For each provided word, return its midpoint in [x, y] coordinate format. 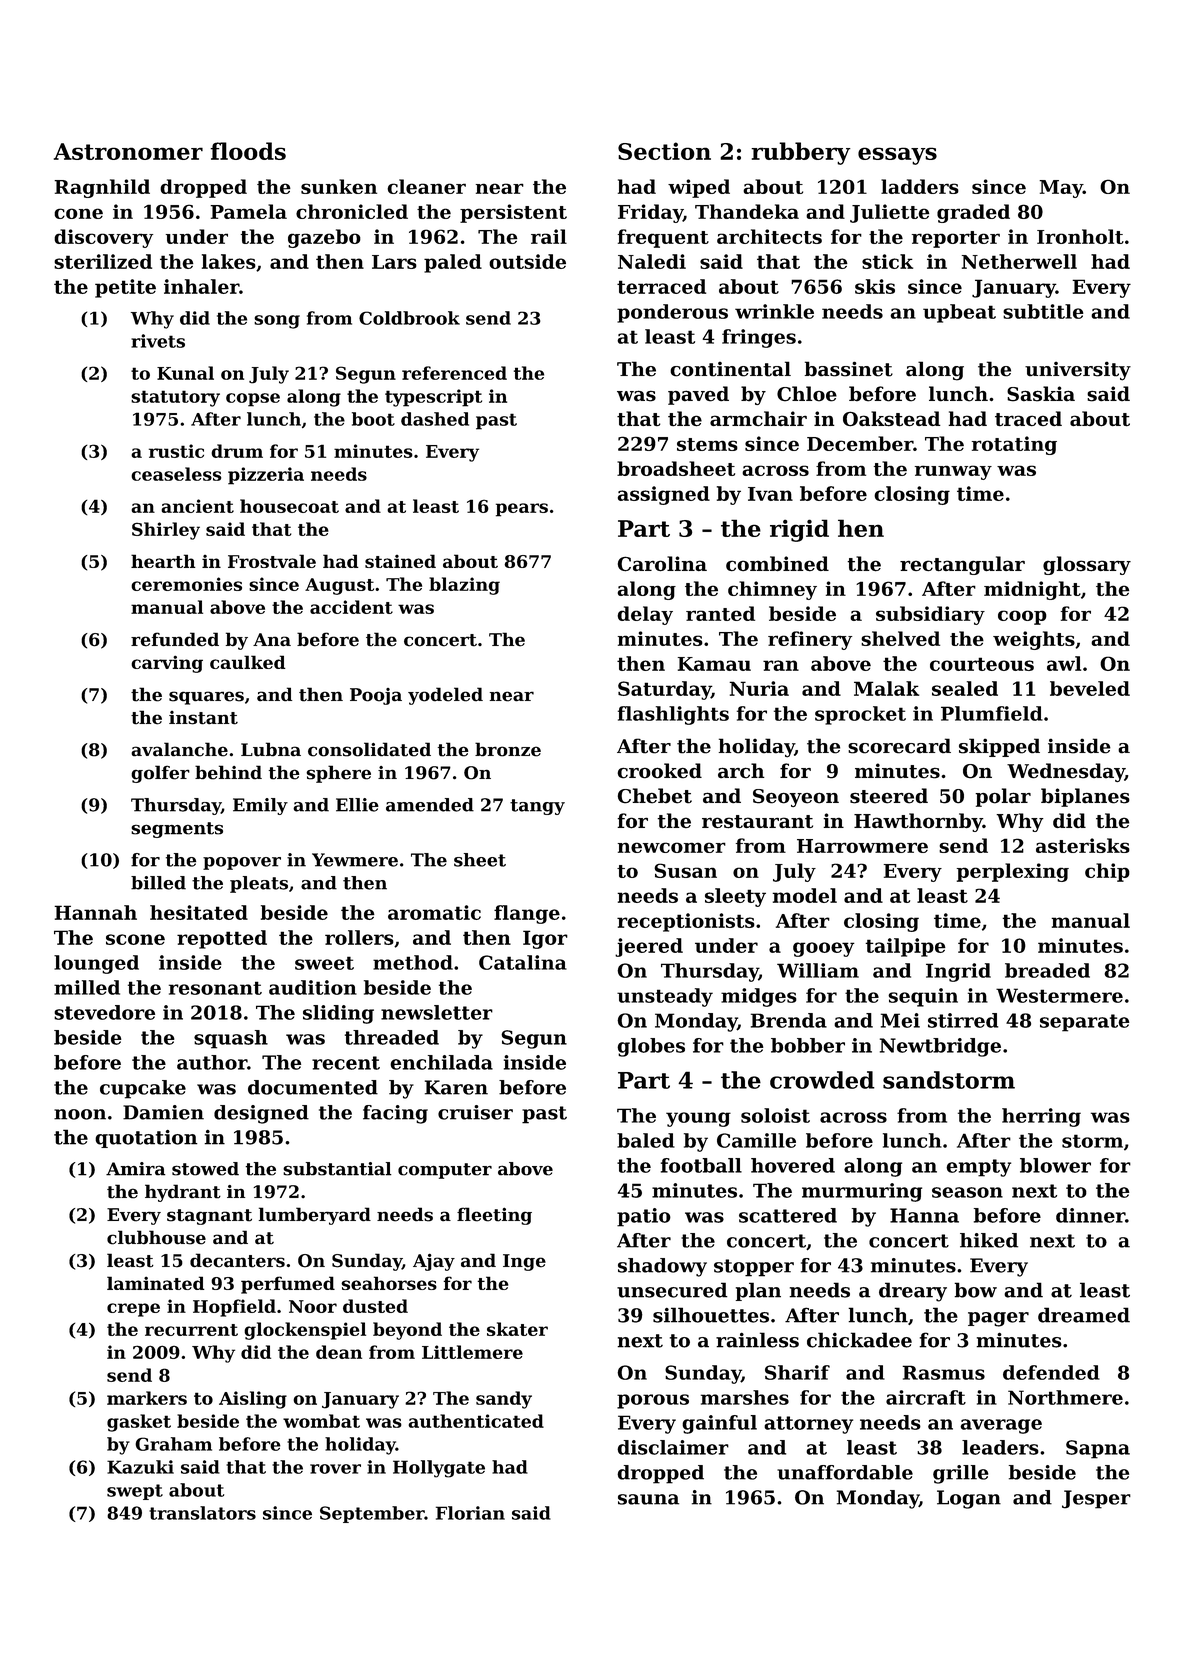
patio [644, 1217]
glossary [1087, 565]
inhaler [201, 286]
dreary [913, 1292]
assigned [664, 495]
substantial [337, 1169]
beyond [407, 1331]
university [1078, 371]
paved [698, 395]
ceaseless [176, 474]
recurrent [191, 1330]
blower [1055, 1165]
